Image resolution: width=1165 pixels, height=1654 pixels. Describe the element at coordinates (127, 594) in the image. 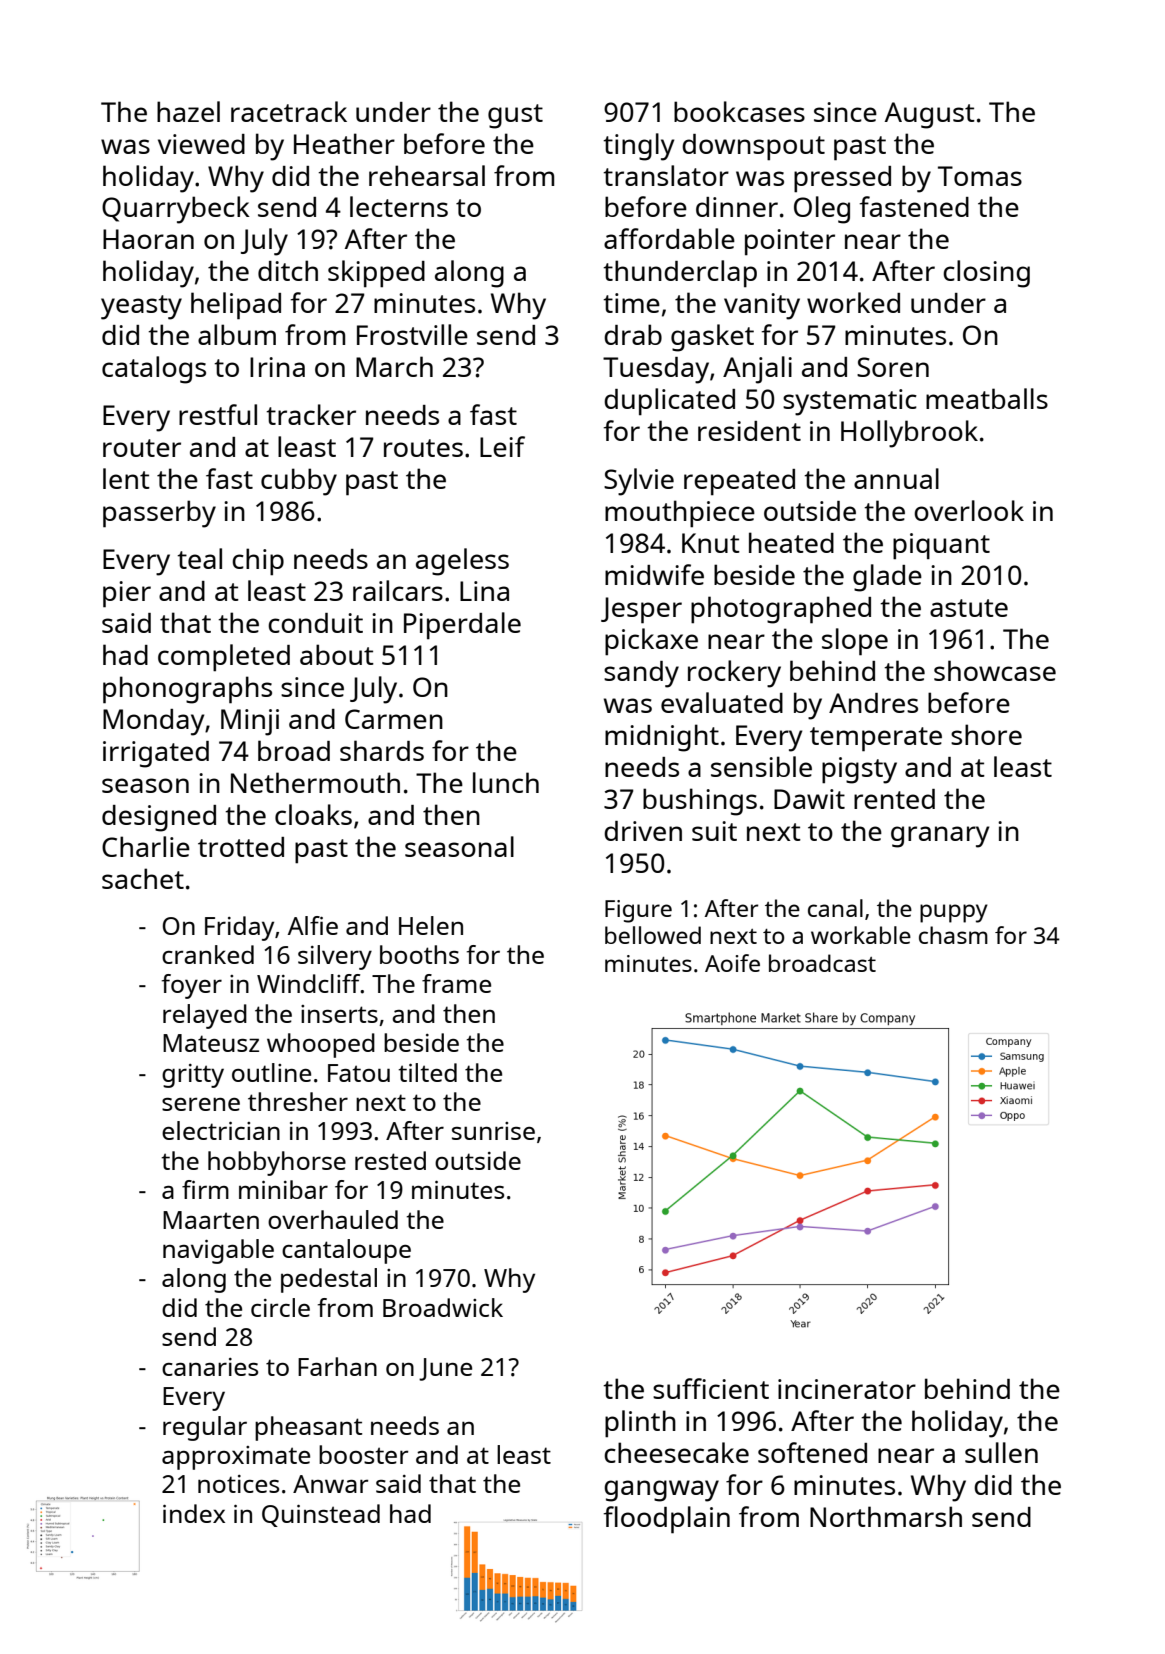

I see `pier` at that location.
